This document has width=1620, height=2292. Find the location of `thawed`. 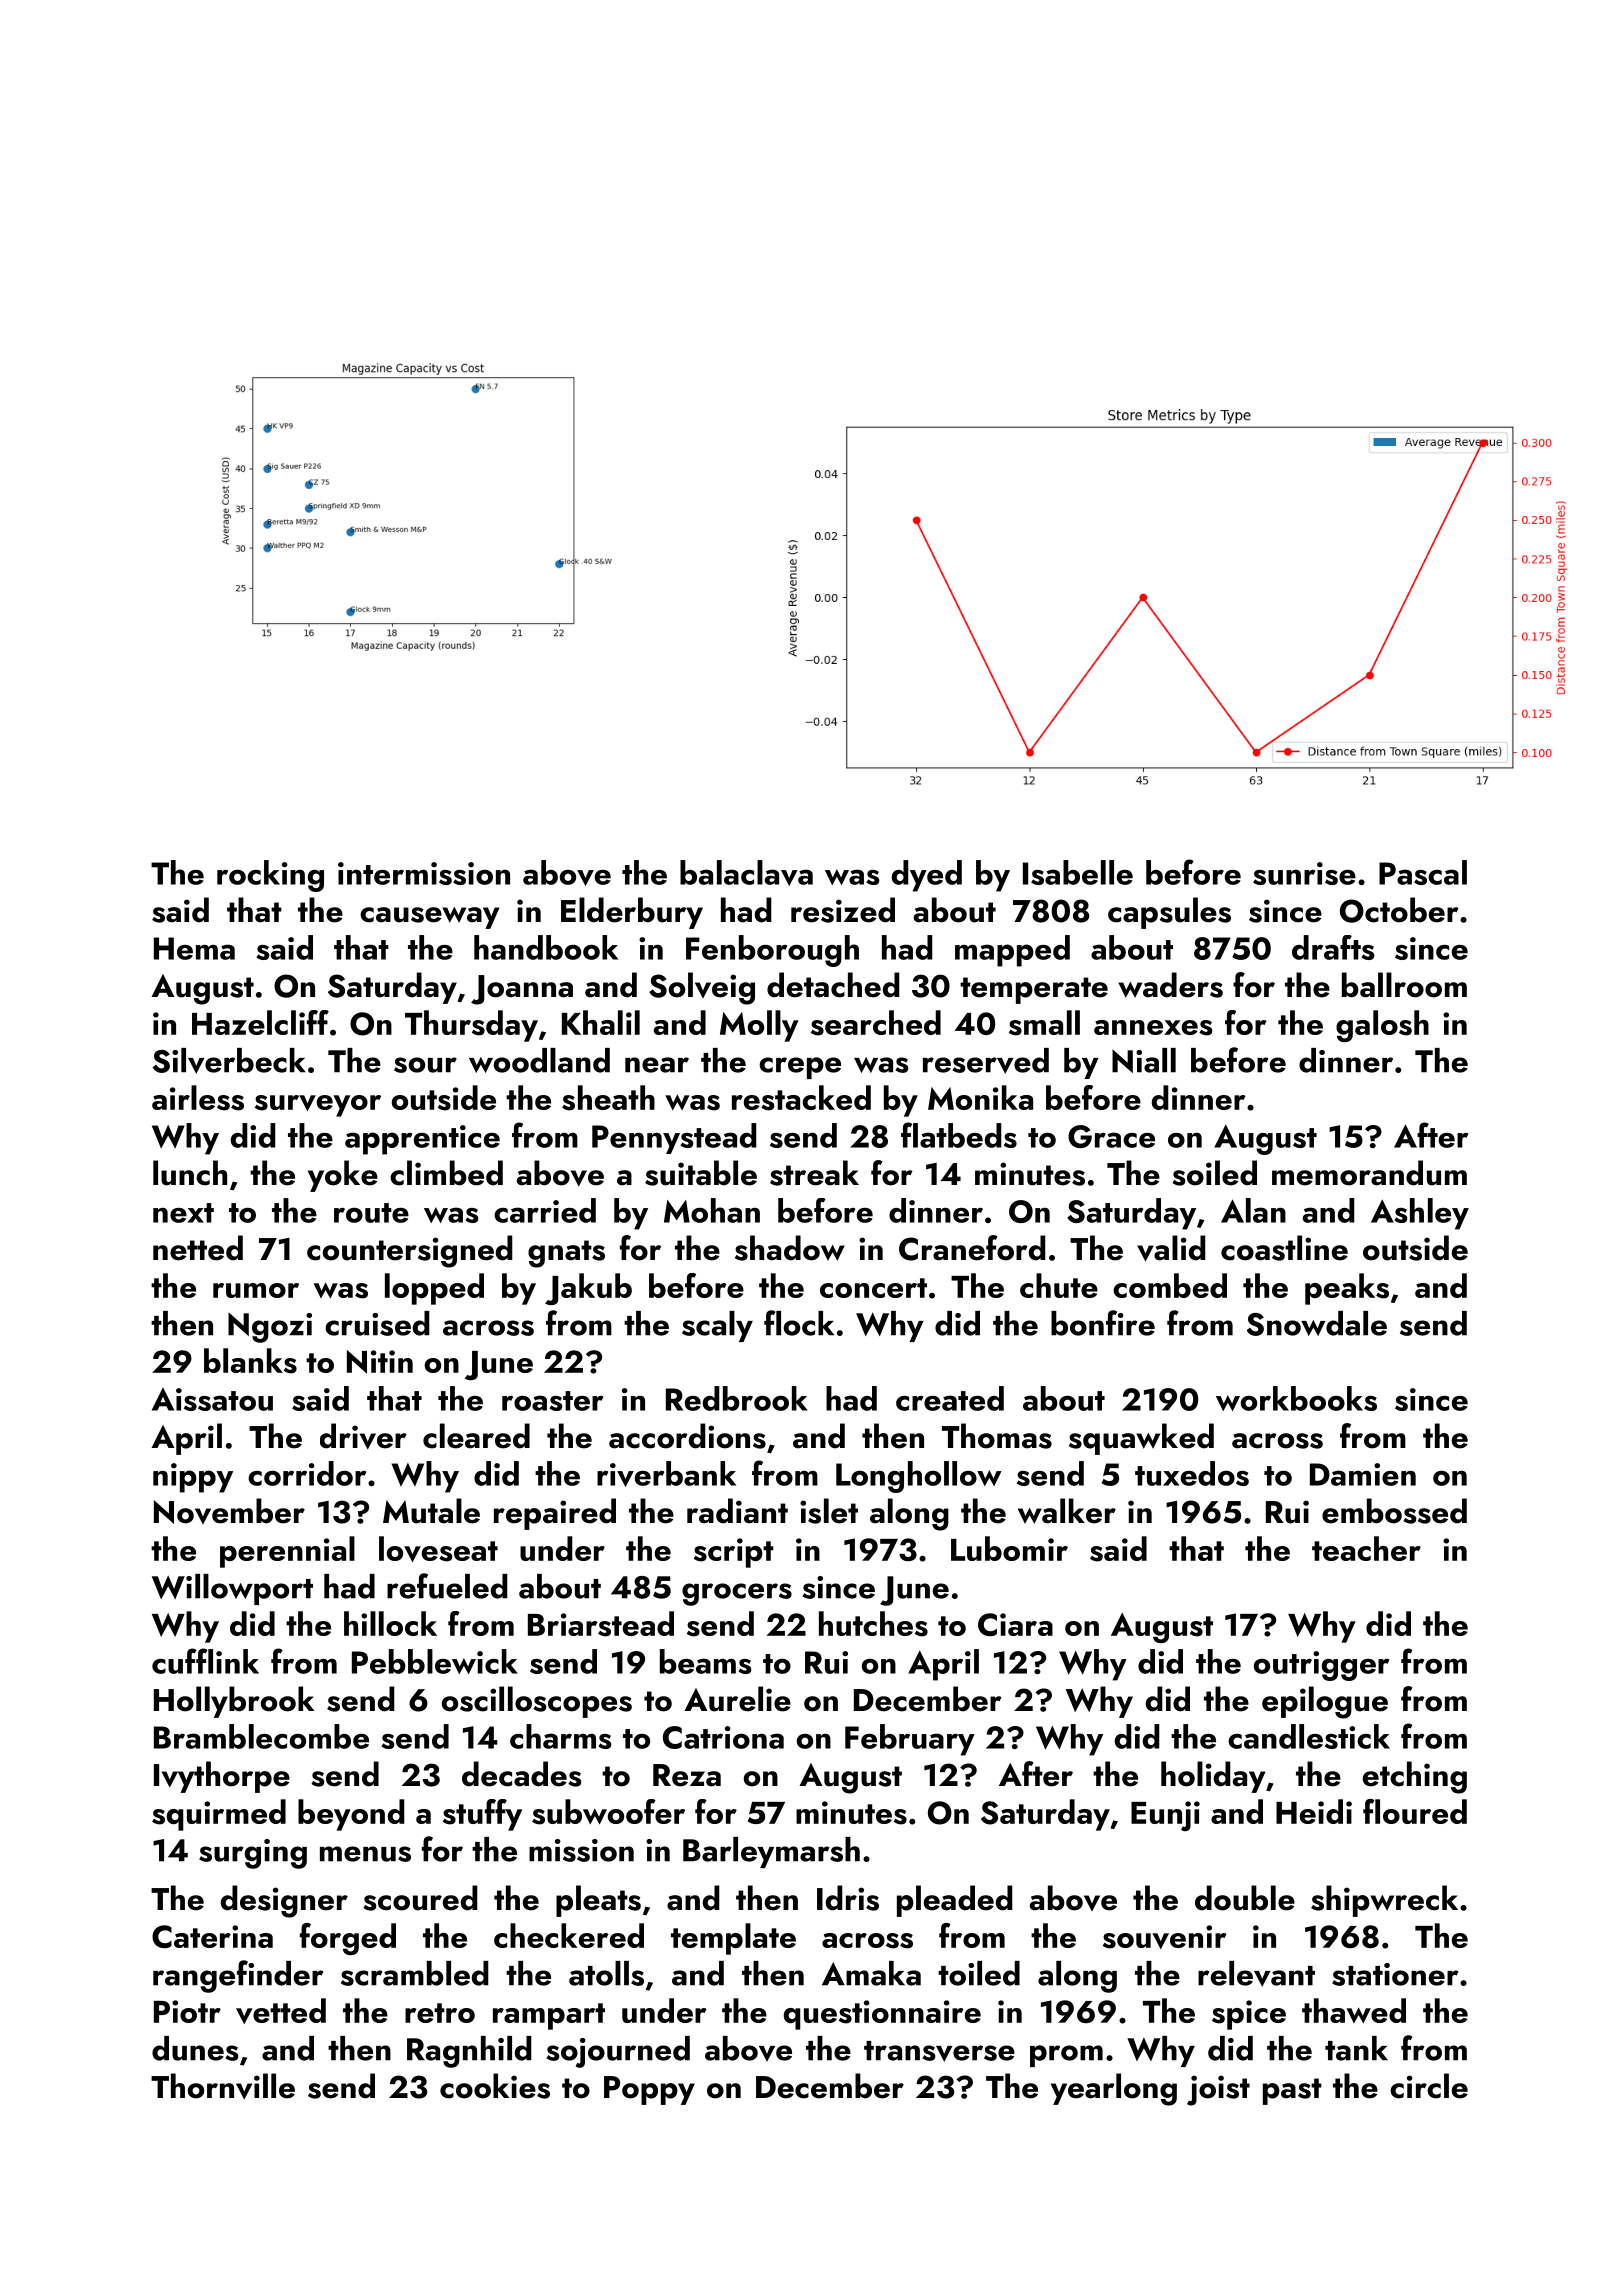

thawed is located at coordinates (1354, 2010).
